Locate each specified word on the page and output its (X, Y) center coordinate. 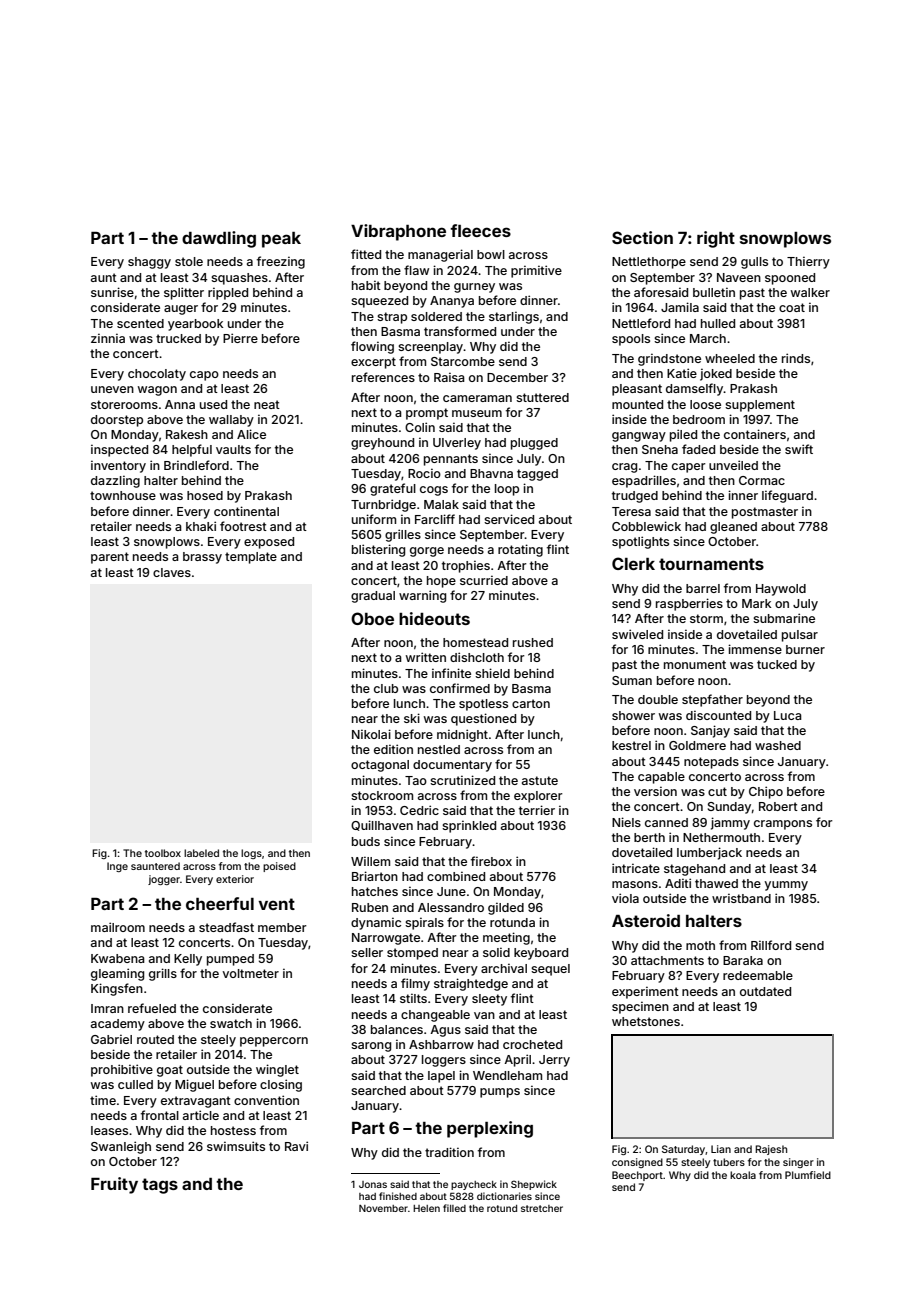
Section (642, 237)
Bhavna (491, 473)
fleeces (480, 230)
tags (160, 1186)
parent (110, 558)
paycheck (474, 1185)
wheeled (730, 358)
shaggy (149, 263)
